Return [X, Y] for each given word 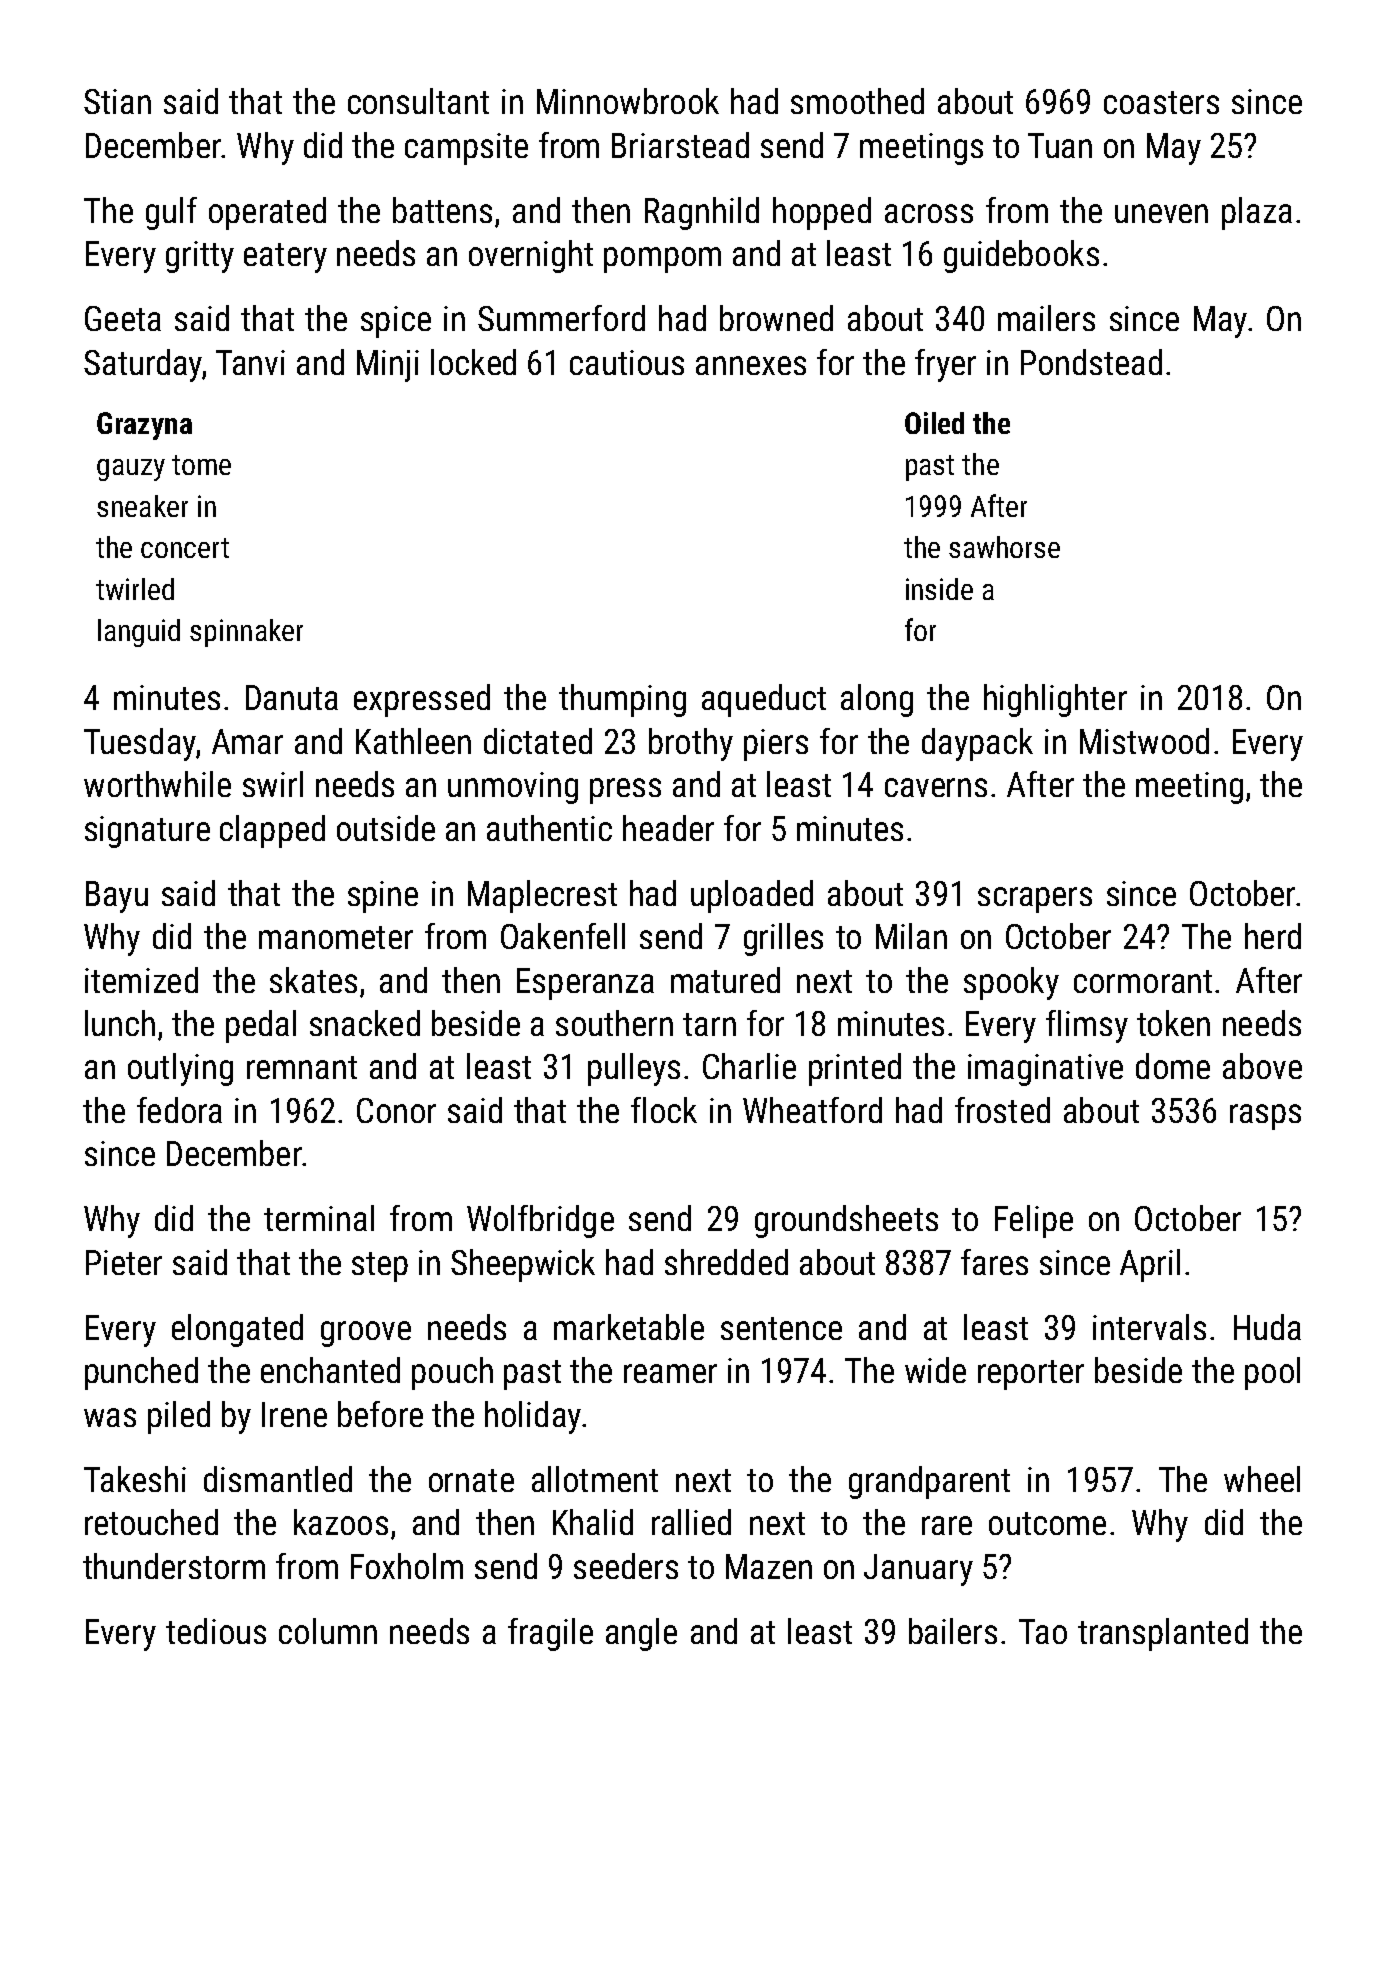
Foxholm [407, 1566]
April [1150, 1265]
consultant [418, 101]
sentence [781, 1328]
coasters [1161, 102]
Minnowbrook [628, 101]
